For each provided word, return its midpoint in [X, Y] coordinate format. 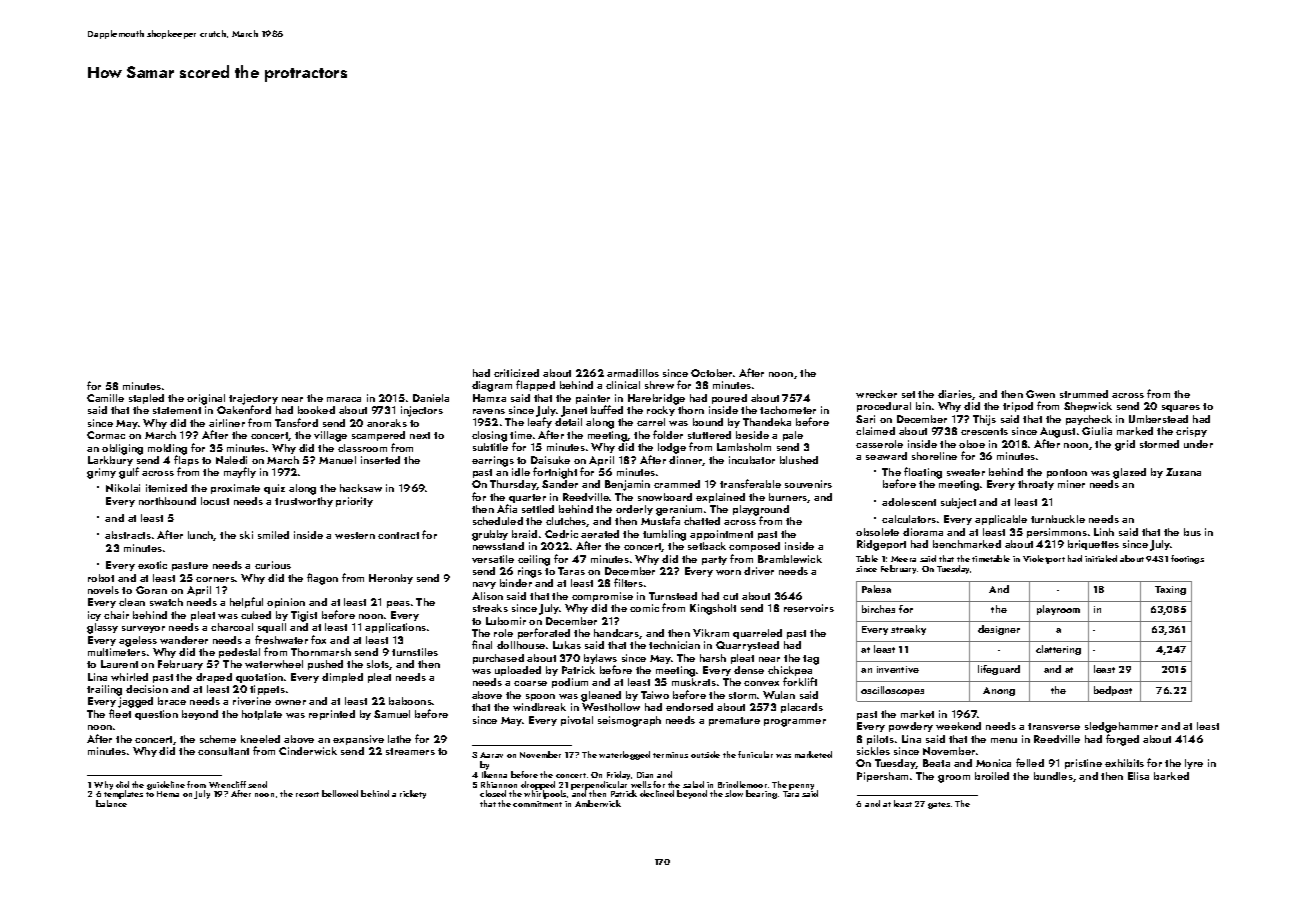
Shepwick [1088, 407]
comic [644, 608]
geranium [679, 511]
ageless [138, 641]
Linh [1104, 532]
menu [1004, 740]
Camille [105, 398]
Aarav [491, 755]
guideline [166, 785]
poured [729, 399]
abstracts [128, 535]
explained [720, 498]
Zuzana [1183, 472]
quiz [274, 489]
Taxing [1170, 590]
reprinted [332, 715]
